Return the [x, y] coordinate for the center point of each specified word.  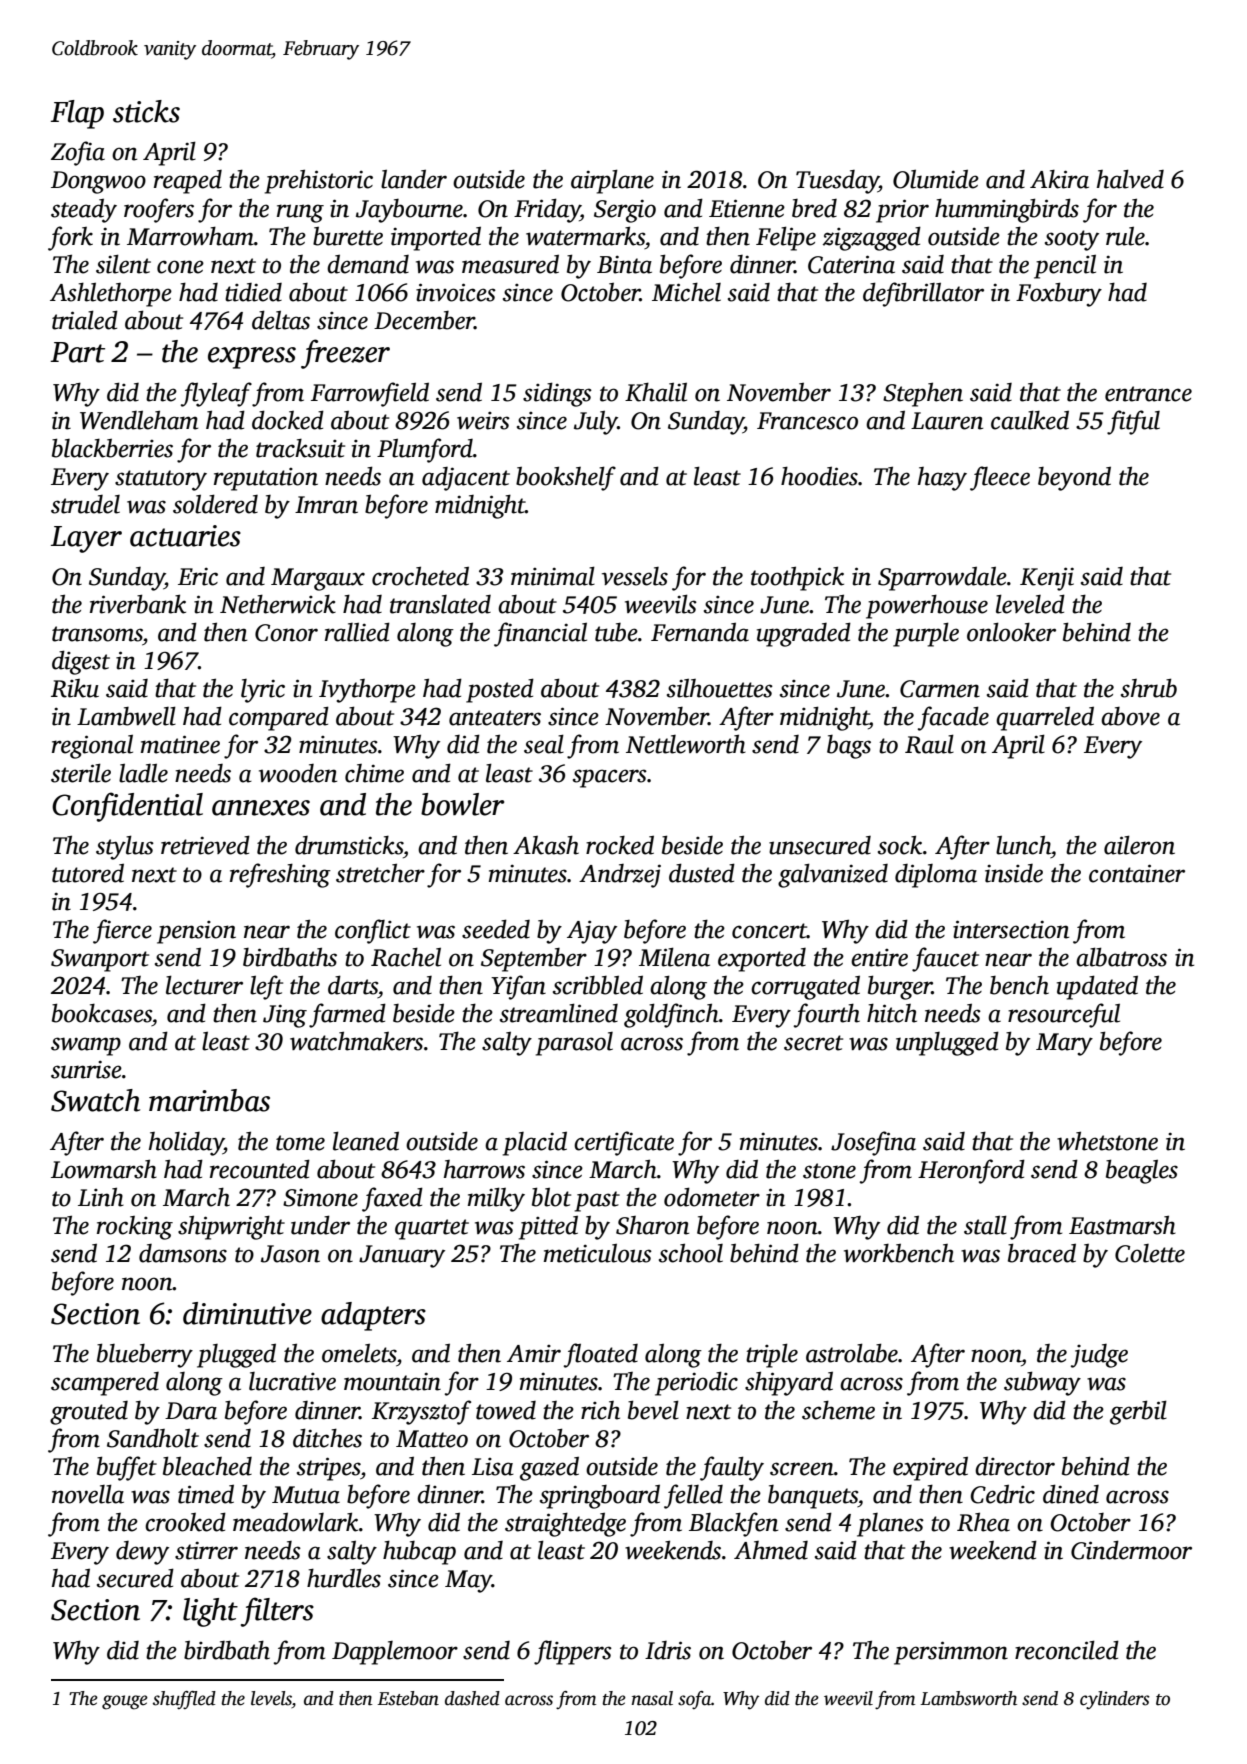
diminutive [247, 1313]
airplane [612, 181]
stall [985, 1225]
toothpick [797, 578]
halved [1130, 179]
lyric [263, 691]
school [691, 1253]
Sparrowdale [942, 578]
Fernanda [700, 632]
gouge [125, 1702]
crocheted [420, 576]
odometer [712, 1197]
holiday [186, 1144]
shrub [1149, 688]
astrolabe [852, 1353]
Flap [77, 114]
